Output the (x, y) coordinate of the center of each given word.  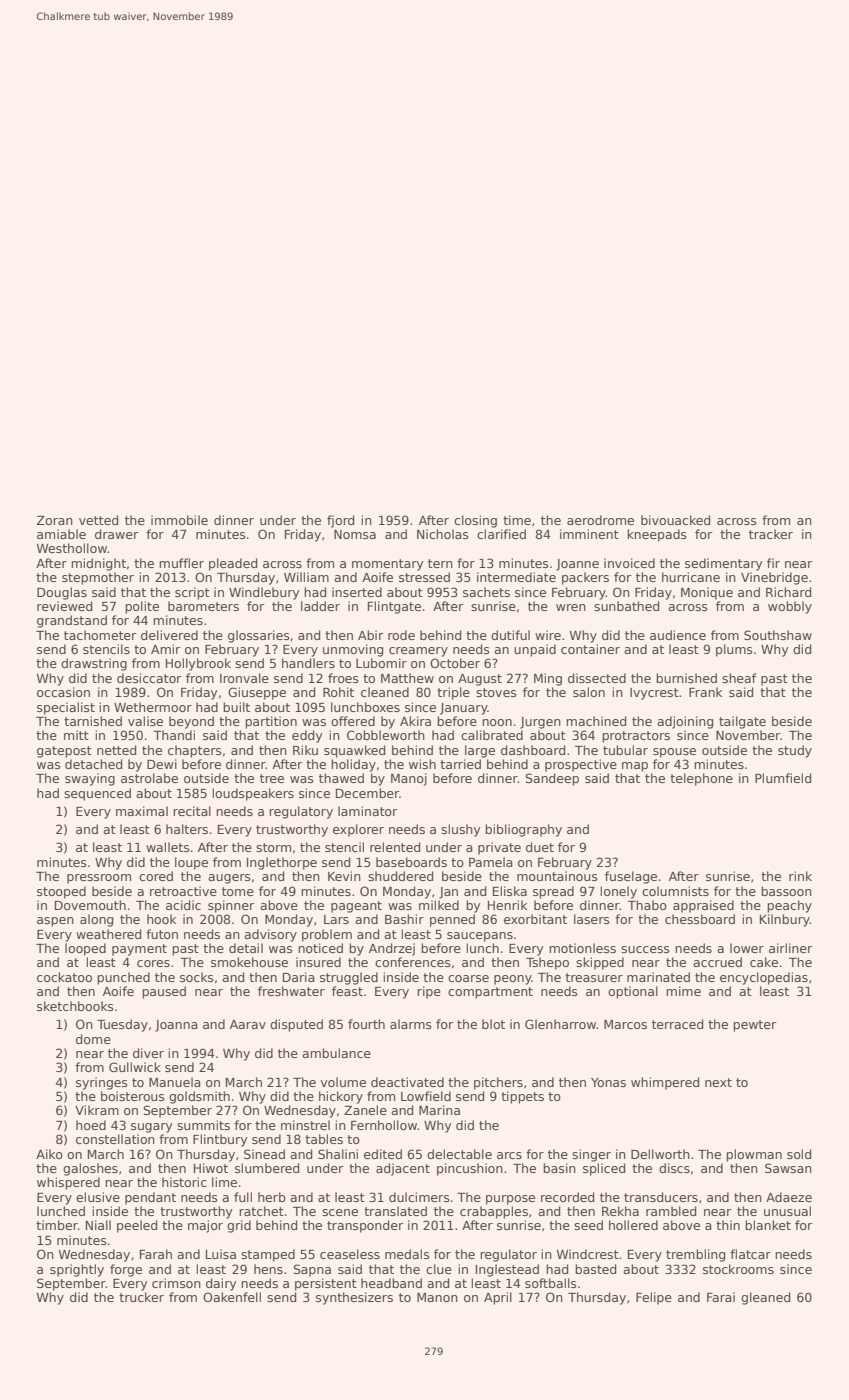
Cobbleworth (386, 735)
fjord (340, 521)
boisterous (133, 1096)
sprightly (77, 1270)
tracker (771, 534)
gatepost (64, 752)
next (718, 1082)
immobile (179, 520)
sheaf (739, 678)
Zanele (365, 1110)
